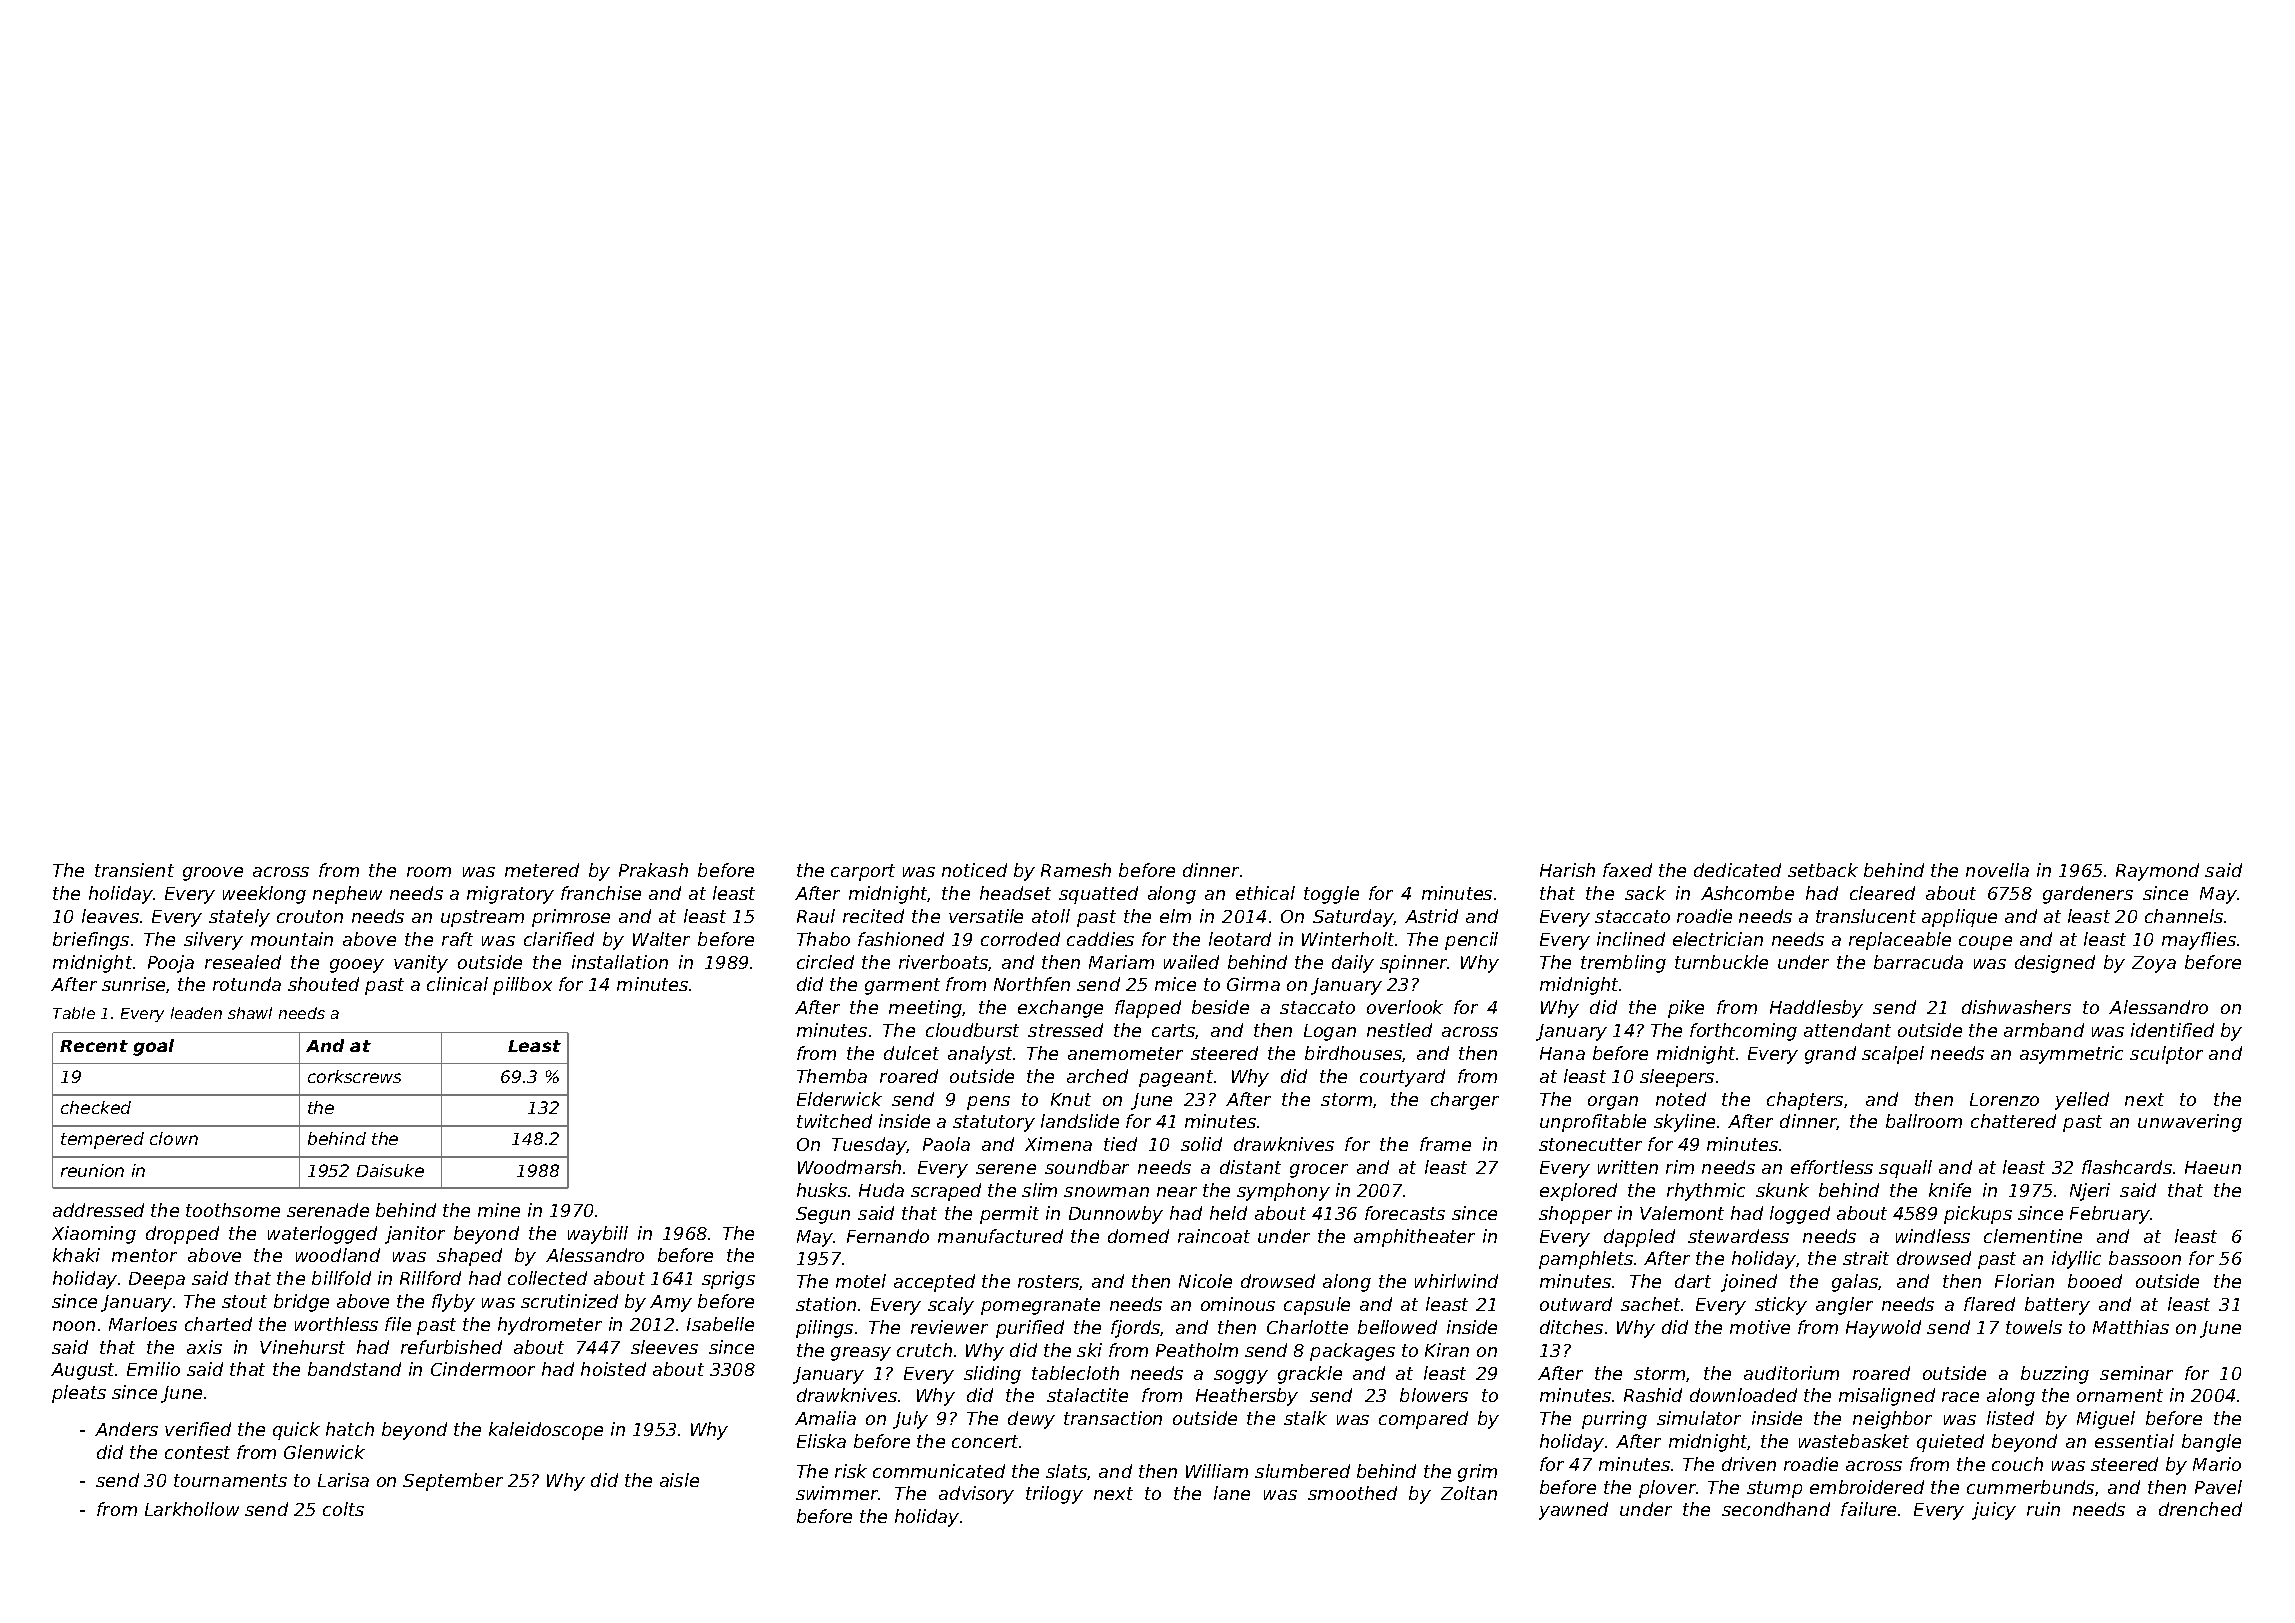 Image resolution: width=2295 pixels, height=1623 pixels. What do you see at coordinates (1782, 1190) in the screenshot?
I see `skunk` at bounding box center [1782, 1190].
